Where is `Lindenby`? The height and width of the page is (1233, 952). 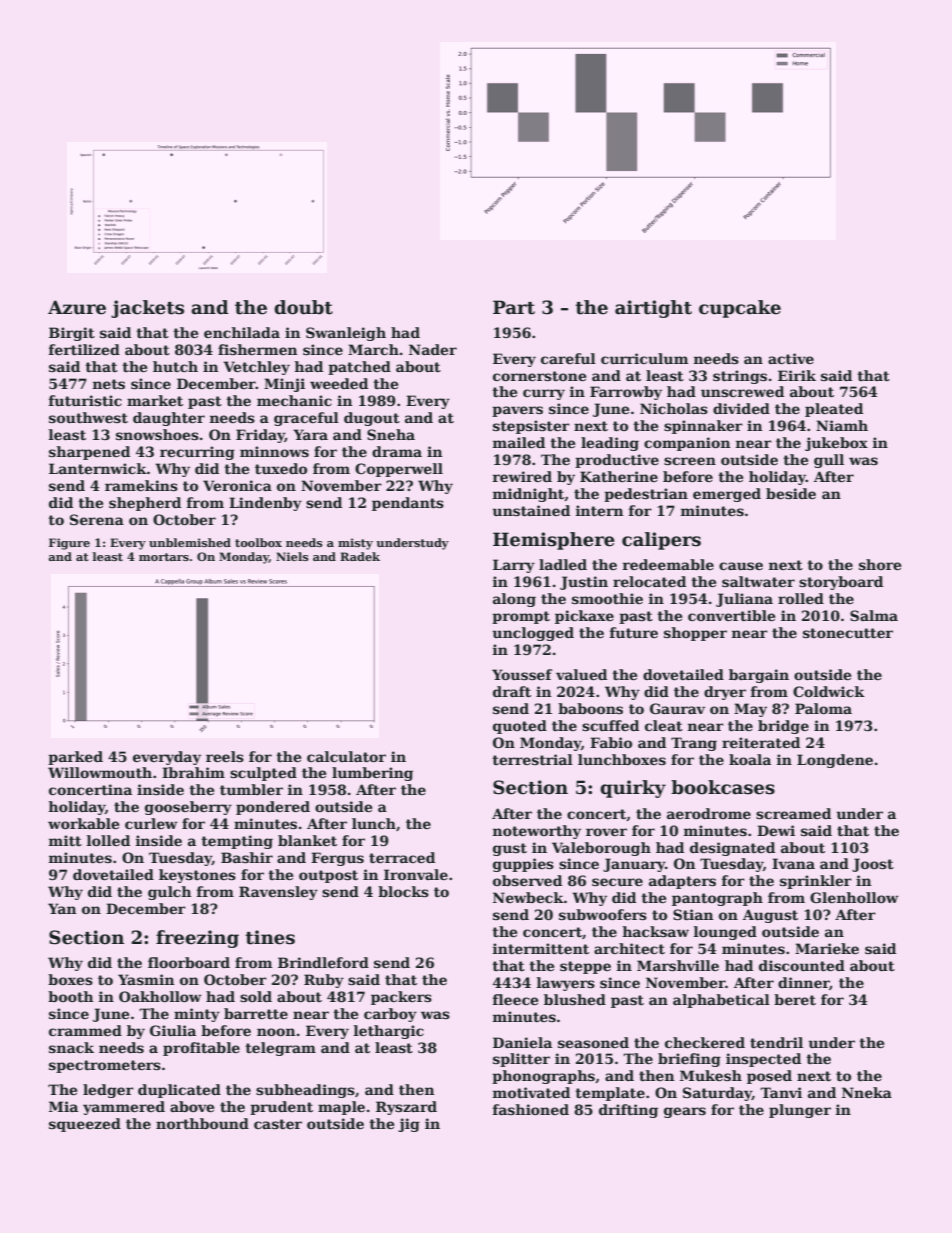 Lindenby is located at coordinates (265, 504).
